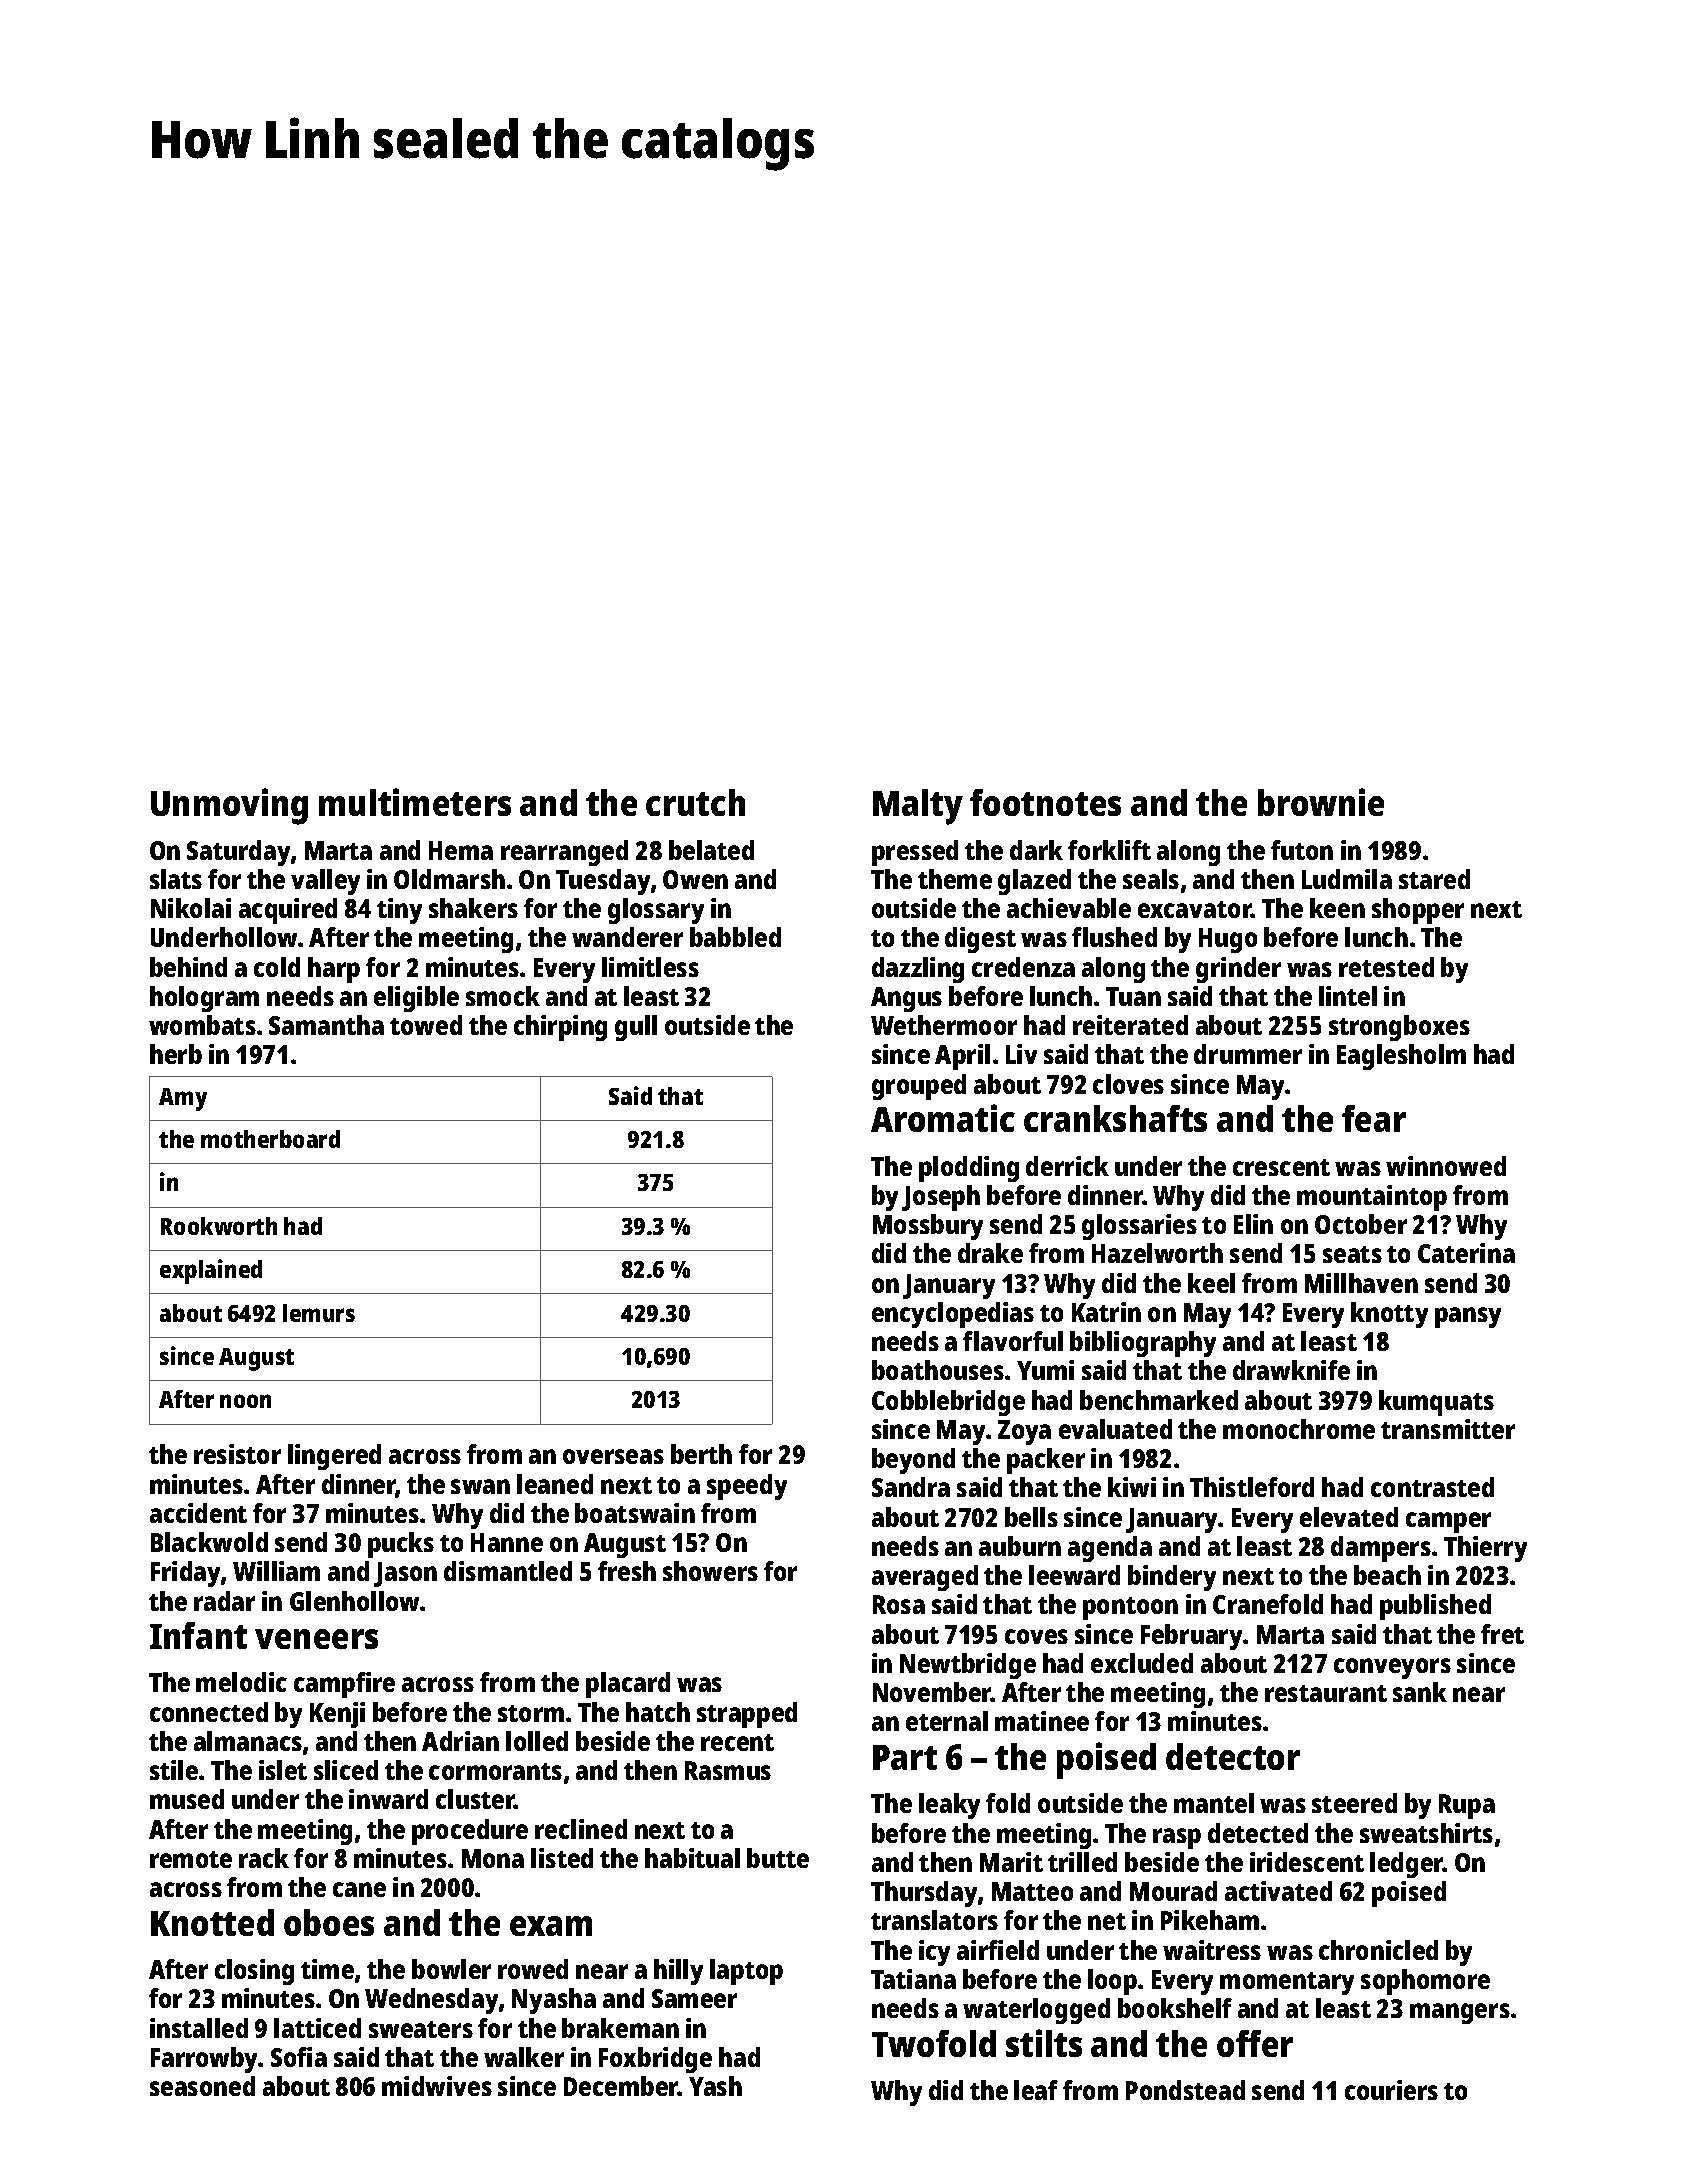 The width and height of the screenshot is (1683, 2178). Describe the element at coordinates (938, 1370) in the screenshot. I see `boathouses` at that location.
